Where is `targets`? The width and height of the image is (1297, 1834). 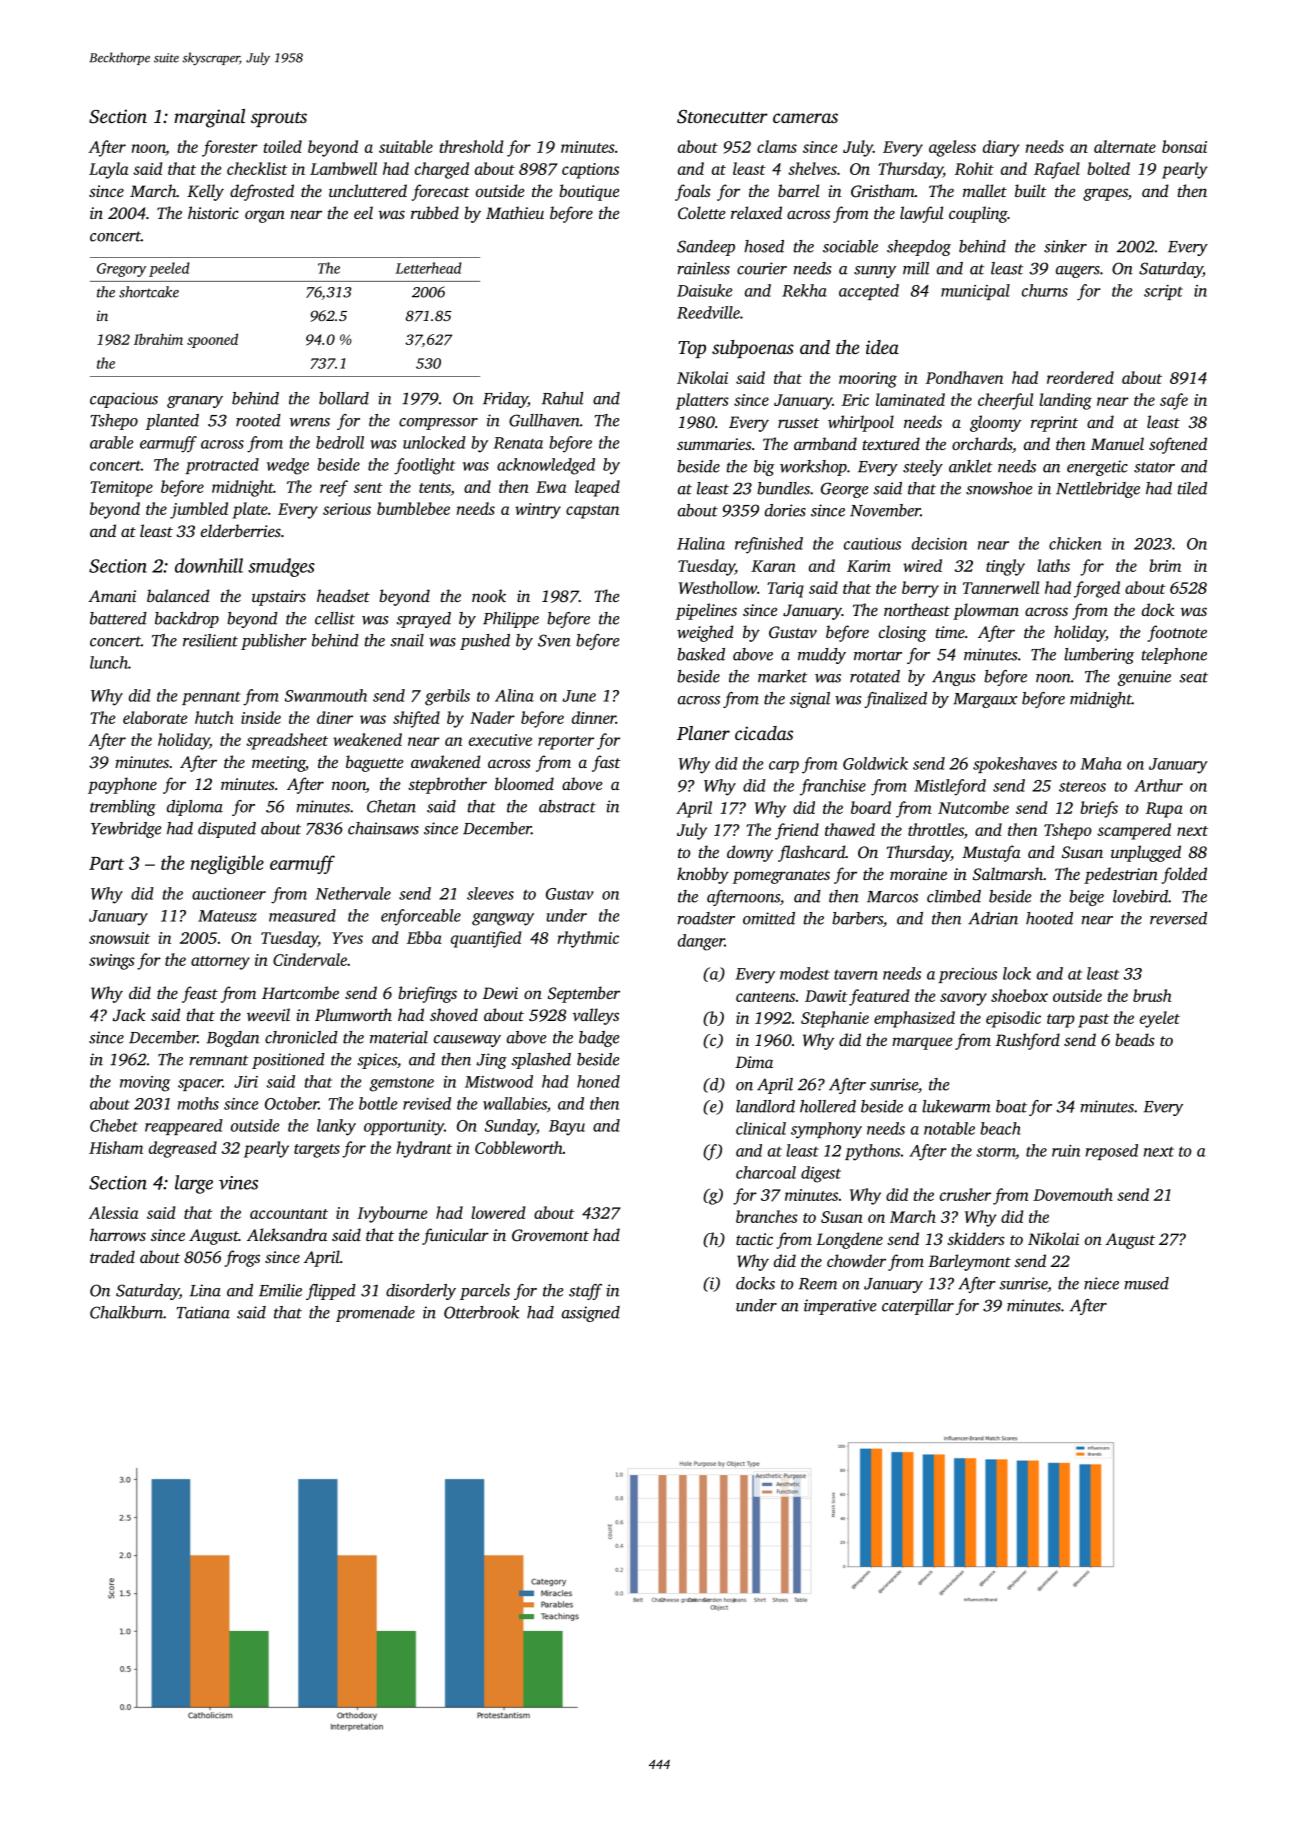 targets is located at coordinates (317, 1151).
